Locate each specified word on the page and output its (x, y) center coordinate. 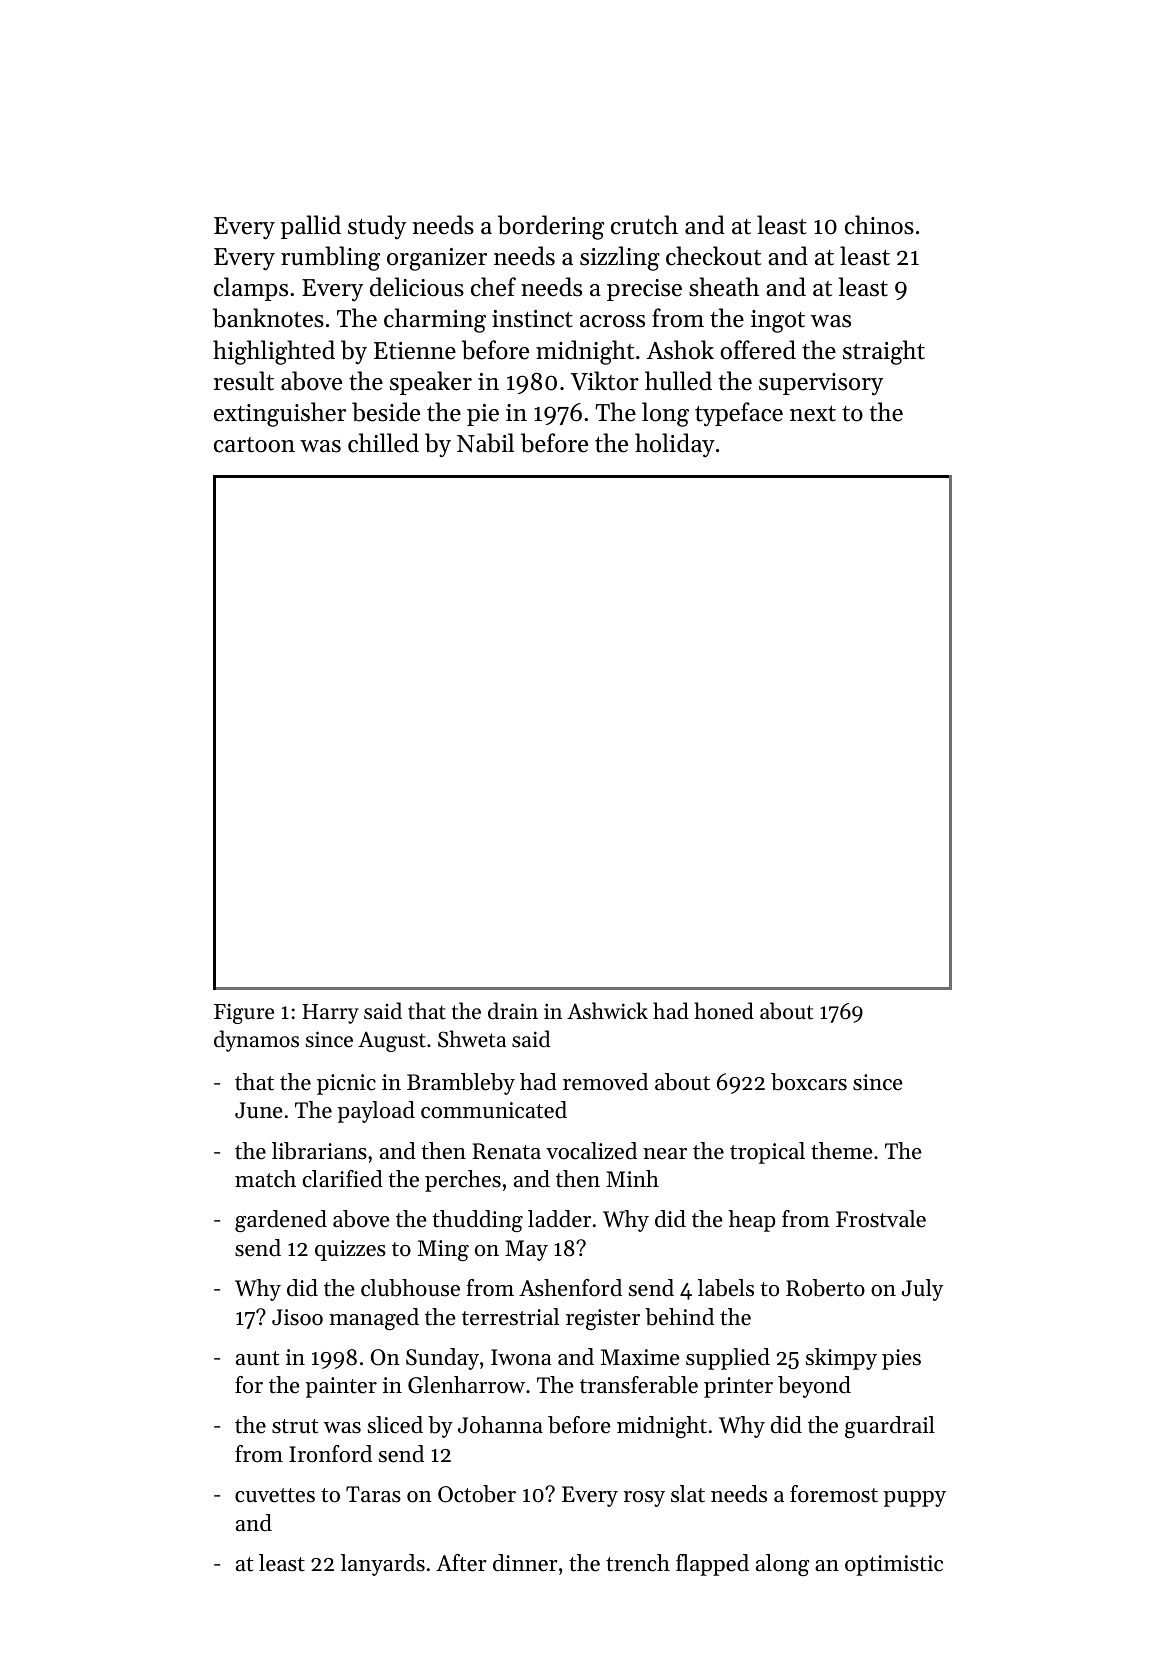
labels (726, 1288)
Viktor (604, 381)
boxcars (809, 1082)
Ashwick (607, 1011)
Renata (506, 1151)
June (259, 1110)
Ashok (680, 350)
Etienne (415, 351)
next (813, 414)
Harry (330, 1014)
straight (884, 352)
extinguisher (280, 414)
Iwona (521, 1357)
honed (724, 1011)
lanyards (383, 1565)
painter (341, 1387)
